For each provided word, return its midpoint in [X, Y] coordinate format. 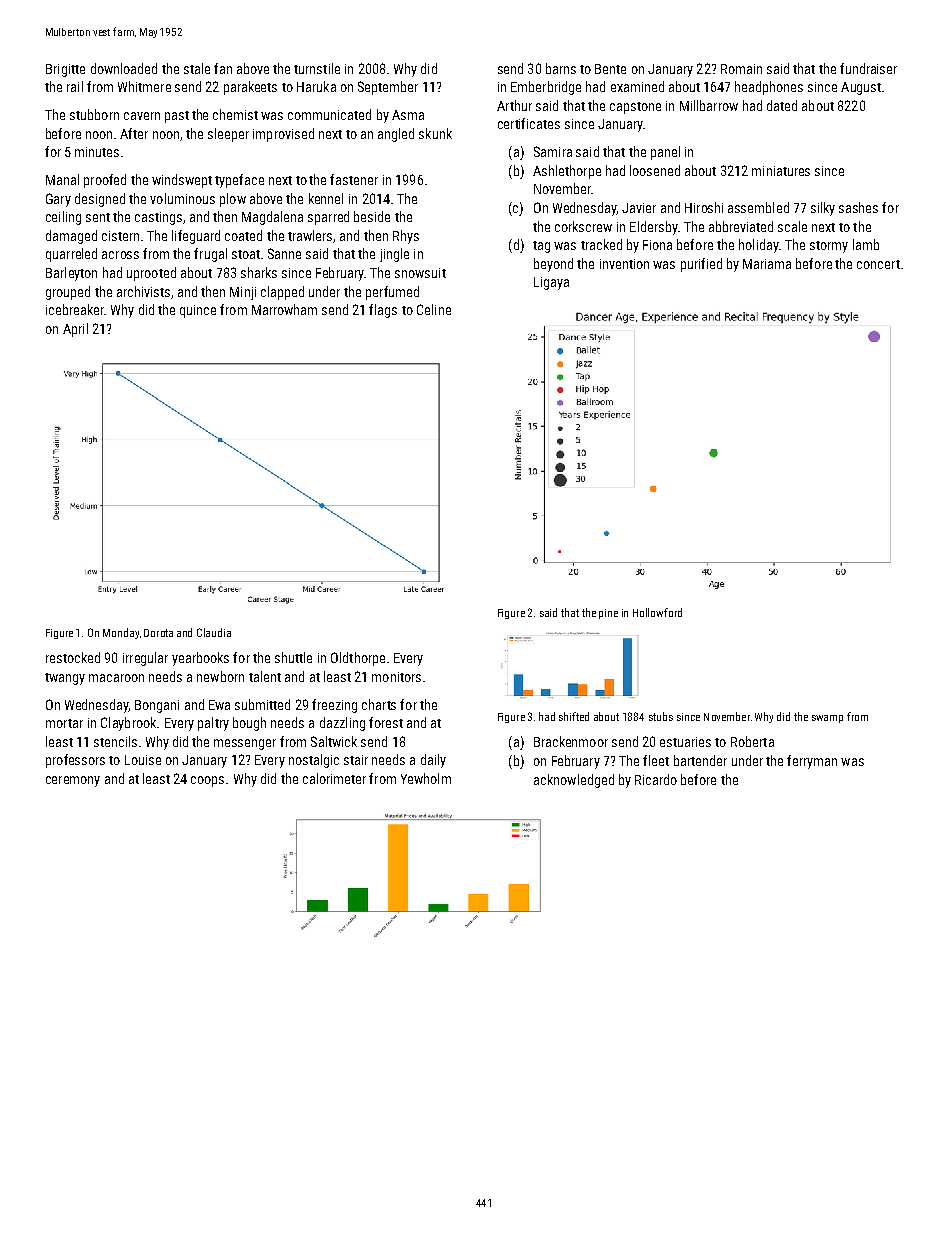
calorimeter [334, 778]
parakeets [250, 88]
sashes [858, 207]
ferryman [812, 762]
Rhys [406, 237]
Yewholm [426, 778]
